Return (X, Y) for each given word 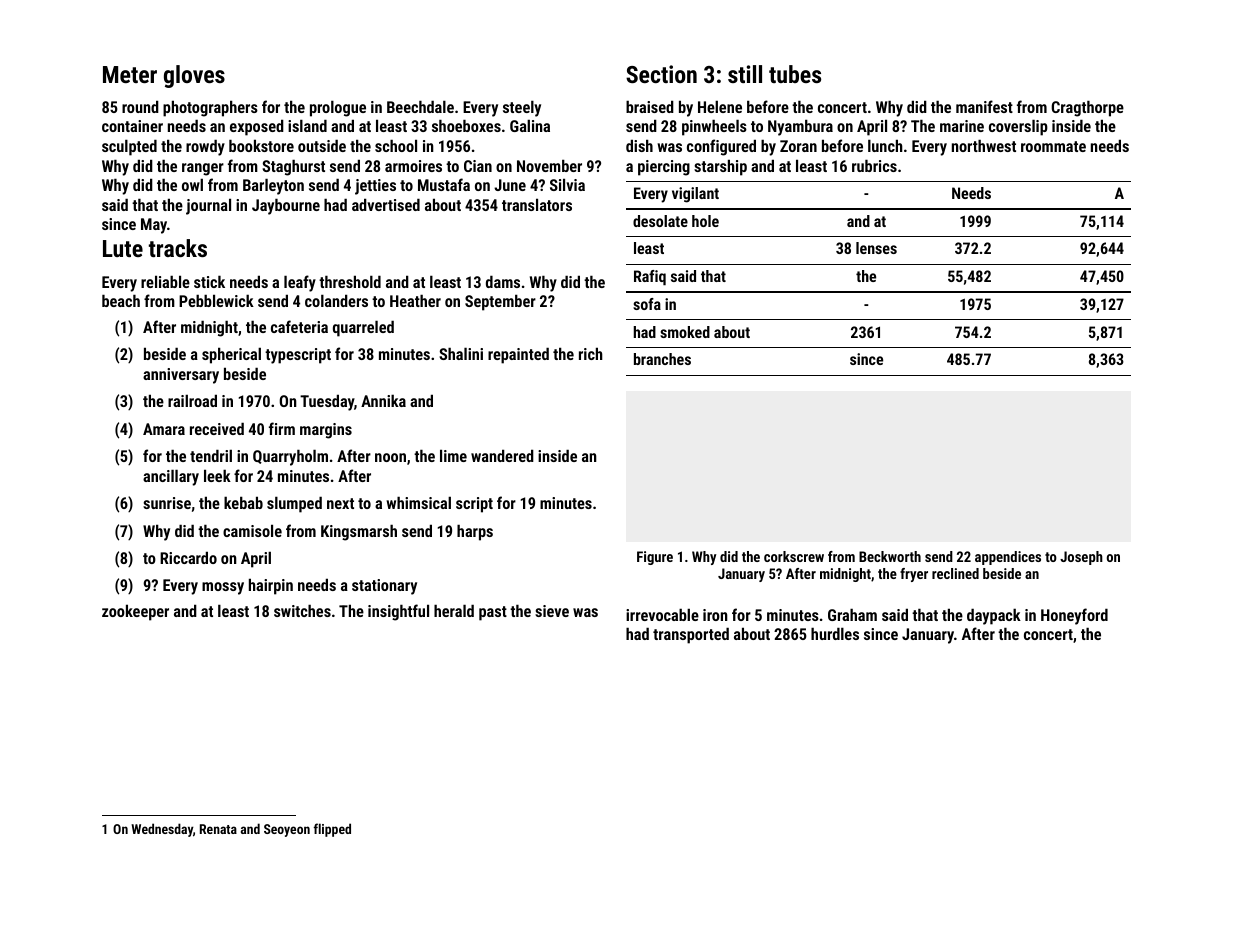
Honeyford (1074, 616)
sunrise (167, 503)
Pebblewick (216, 300)
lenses (876, 248)
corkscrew (794, 556)
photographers (210, 108)
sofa (647, 304)
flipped (332, 830)
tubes (795, 74)
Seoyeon (287, 830)
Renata (218, 829)
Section (661, 74)
